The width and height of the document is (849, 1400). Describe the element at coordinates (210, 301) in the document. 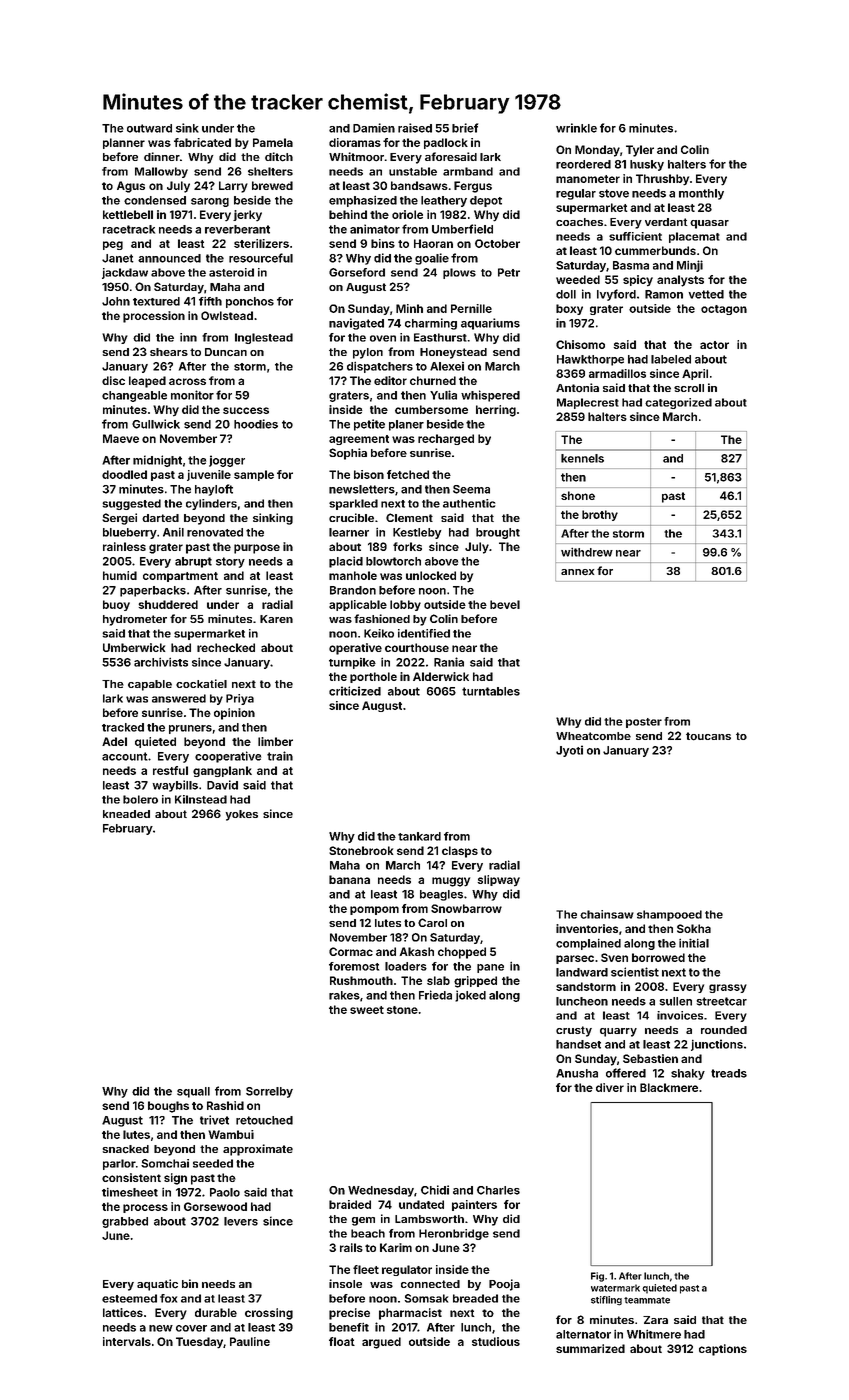

I see `fifth` at that location.
